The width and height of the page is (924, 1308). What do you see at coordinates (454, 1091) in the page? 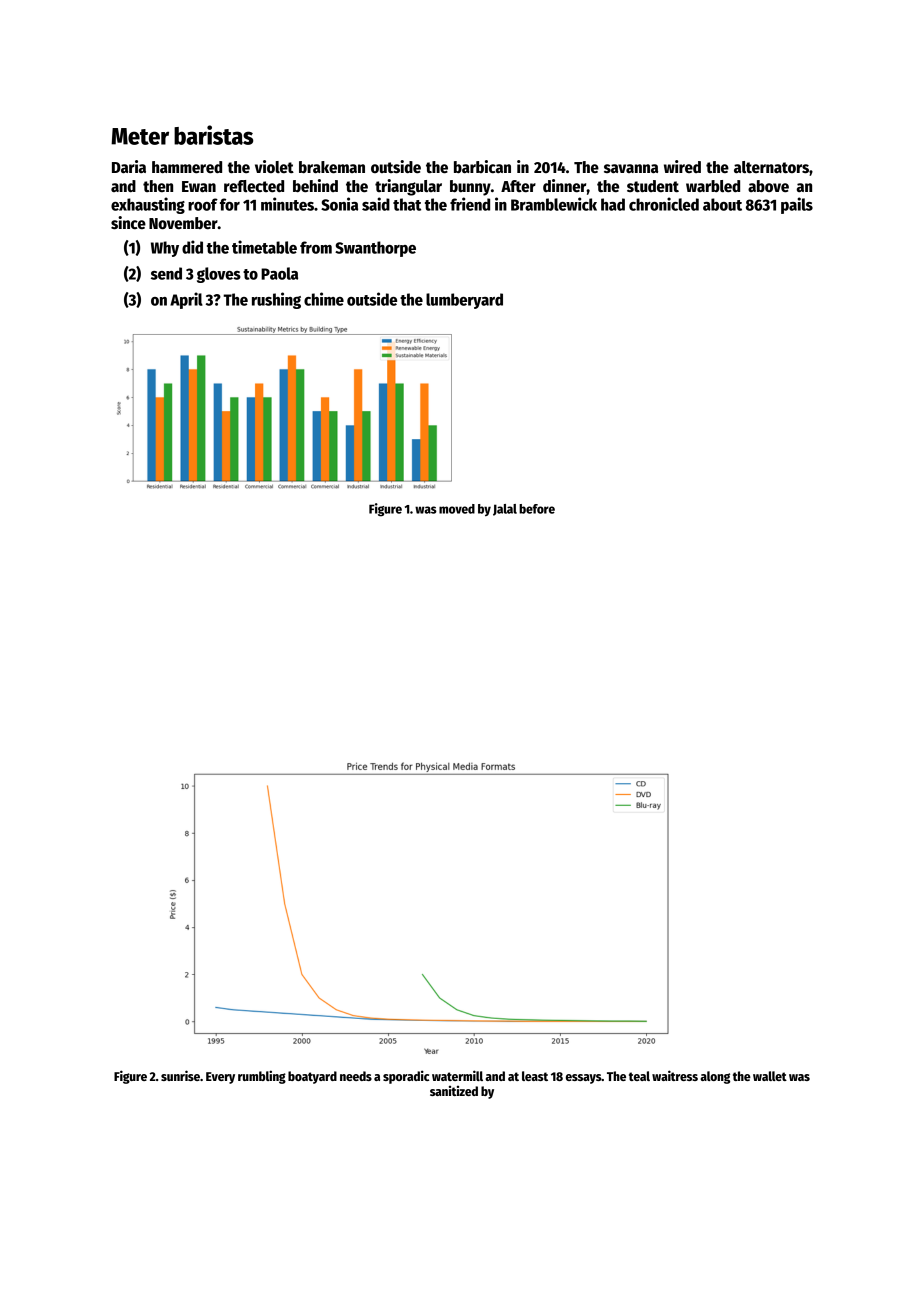
I see `sanitized` at bounding box center [454, 1091].
